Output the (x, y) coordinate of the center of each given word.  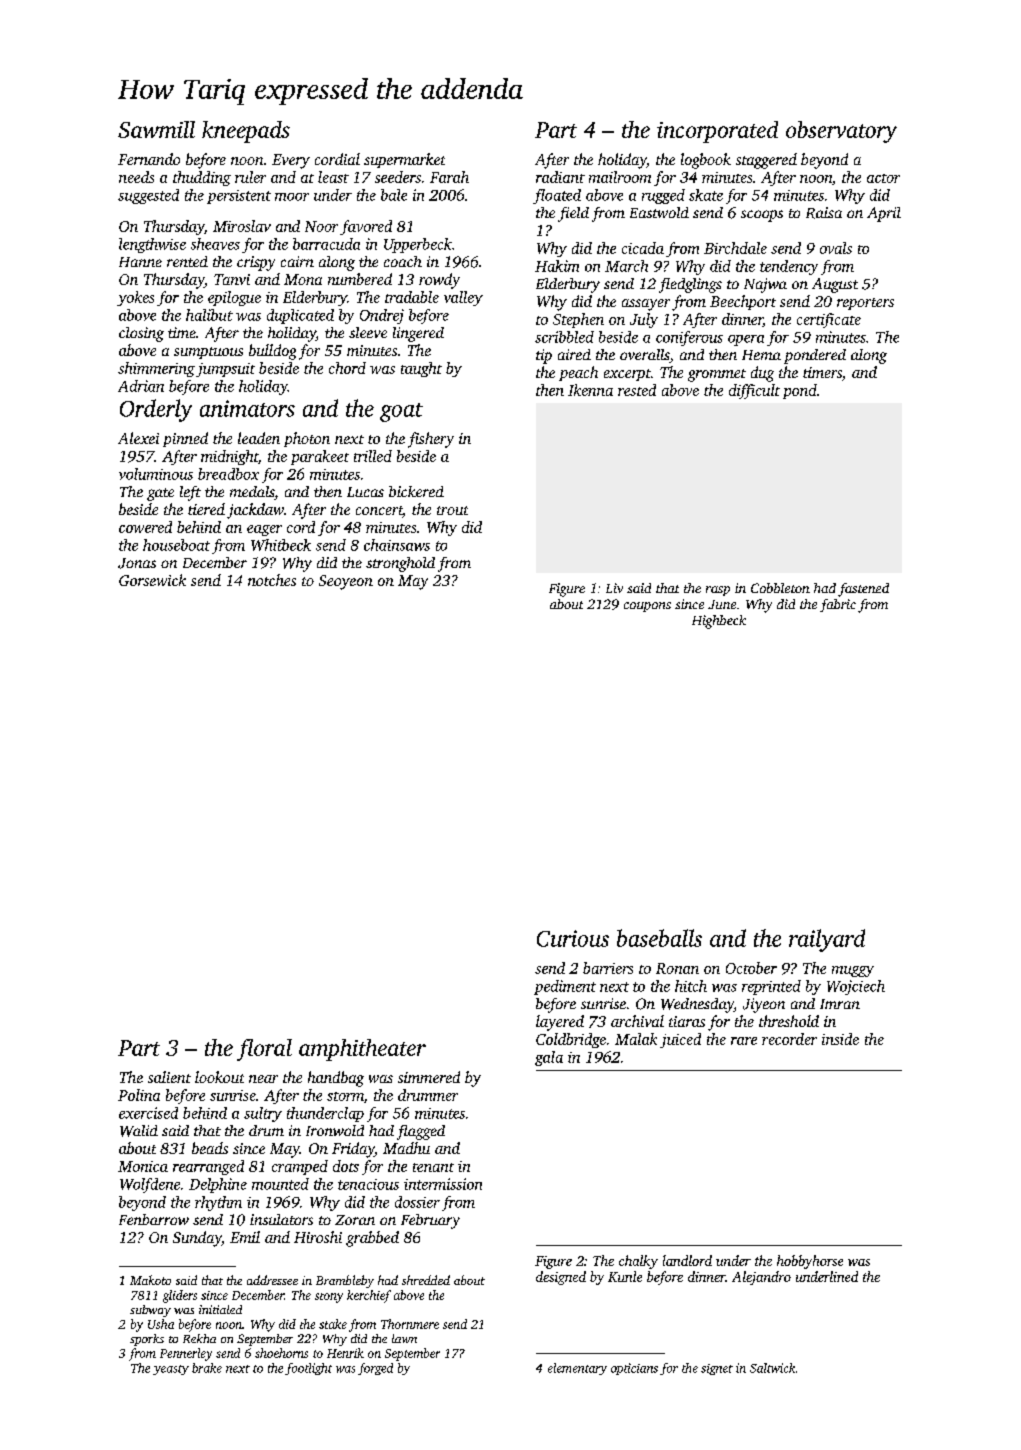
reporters (865, 304)
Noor (321, 226)
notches (272, 580)
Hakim (557, 266)
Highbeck (719, 622)
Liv (614, 588)
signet (717, 1369)
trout (452, 510)
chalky (638, 1262)
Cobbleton (780, 588)
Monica (143, 1166)
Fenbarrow (154, 1219)
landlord (687, 1260)
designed (561, 1278)
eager (264, 530)
